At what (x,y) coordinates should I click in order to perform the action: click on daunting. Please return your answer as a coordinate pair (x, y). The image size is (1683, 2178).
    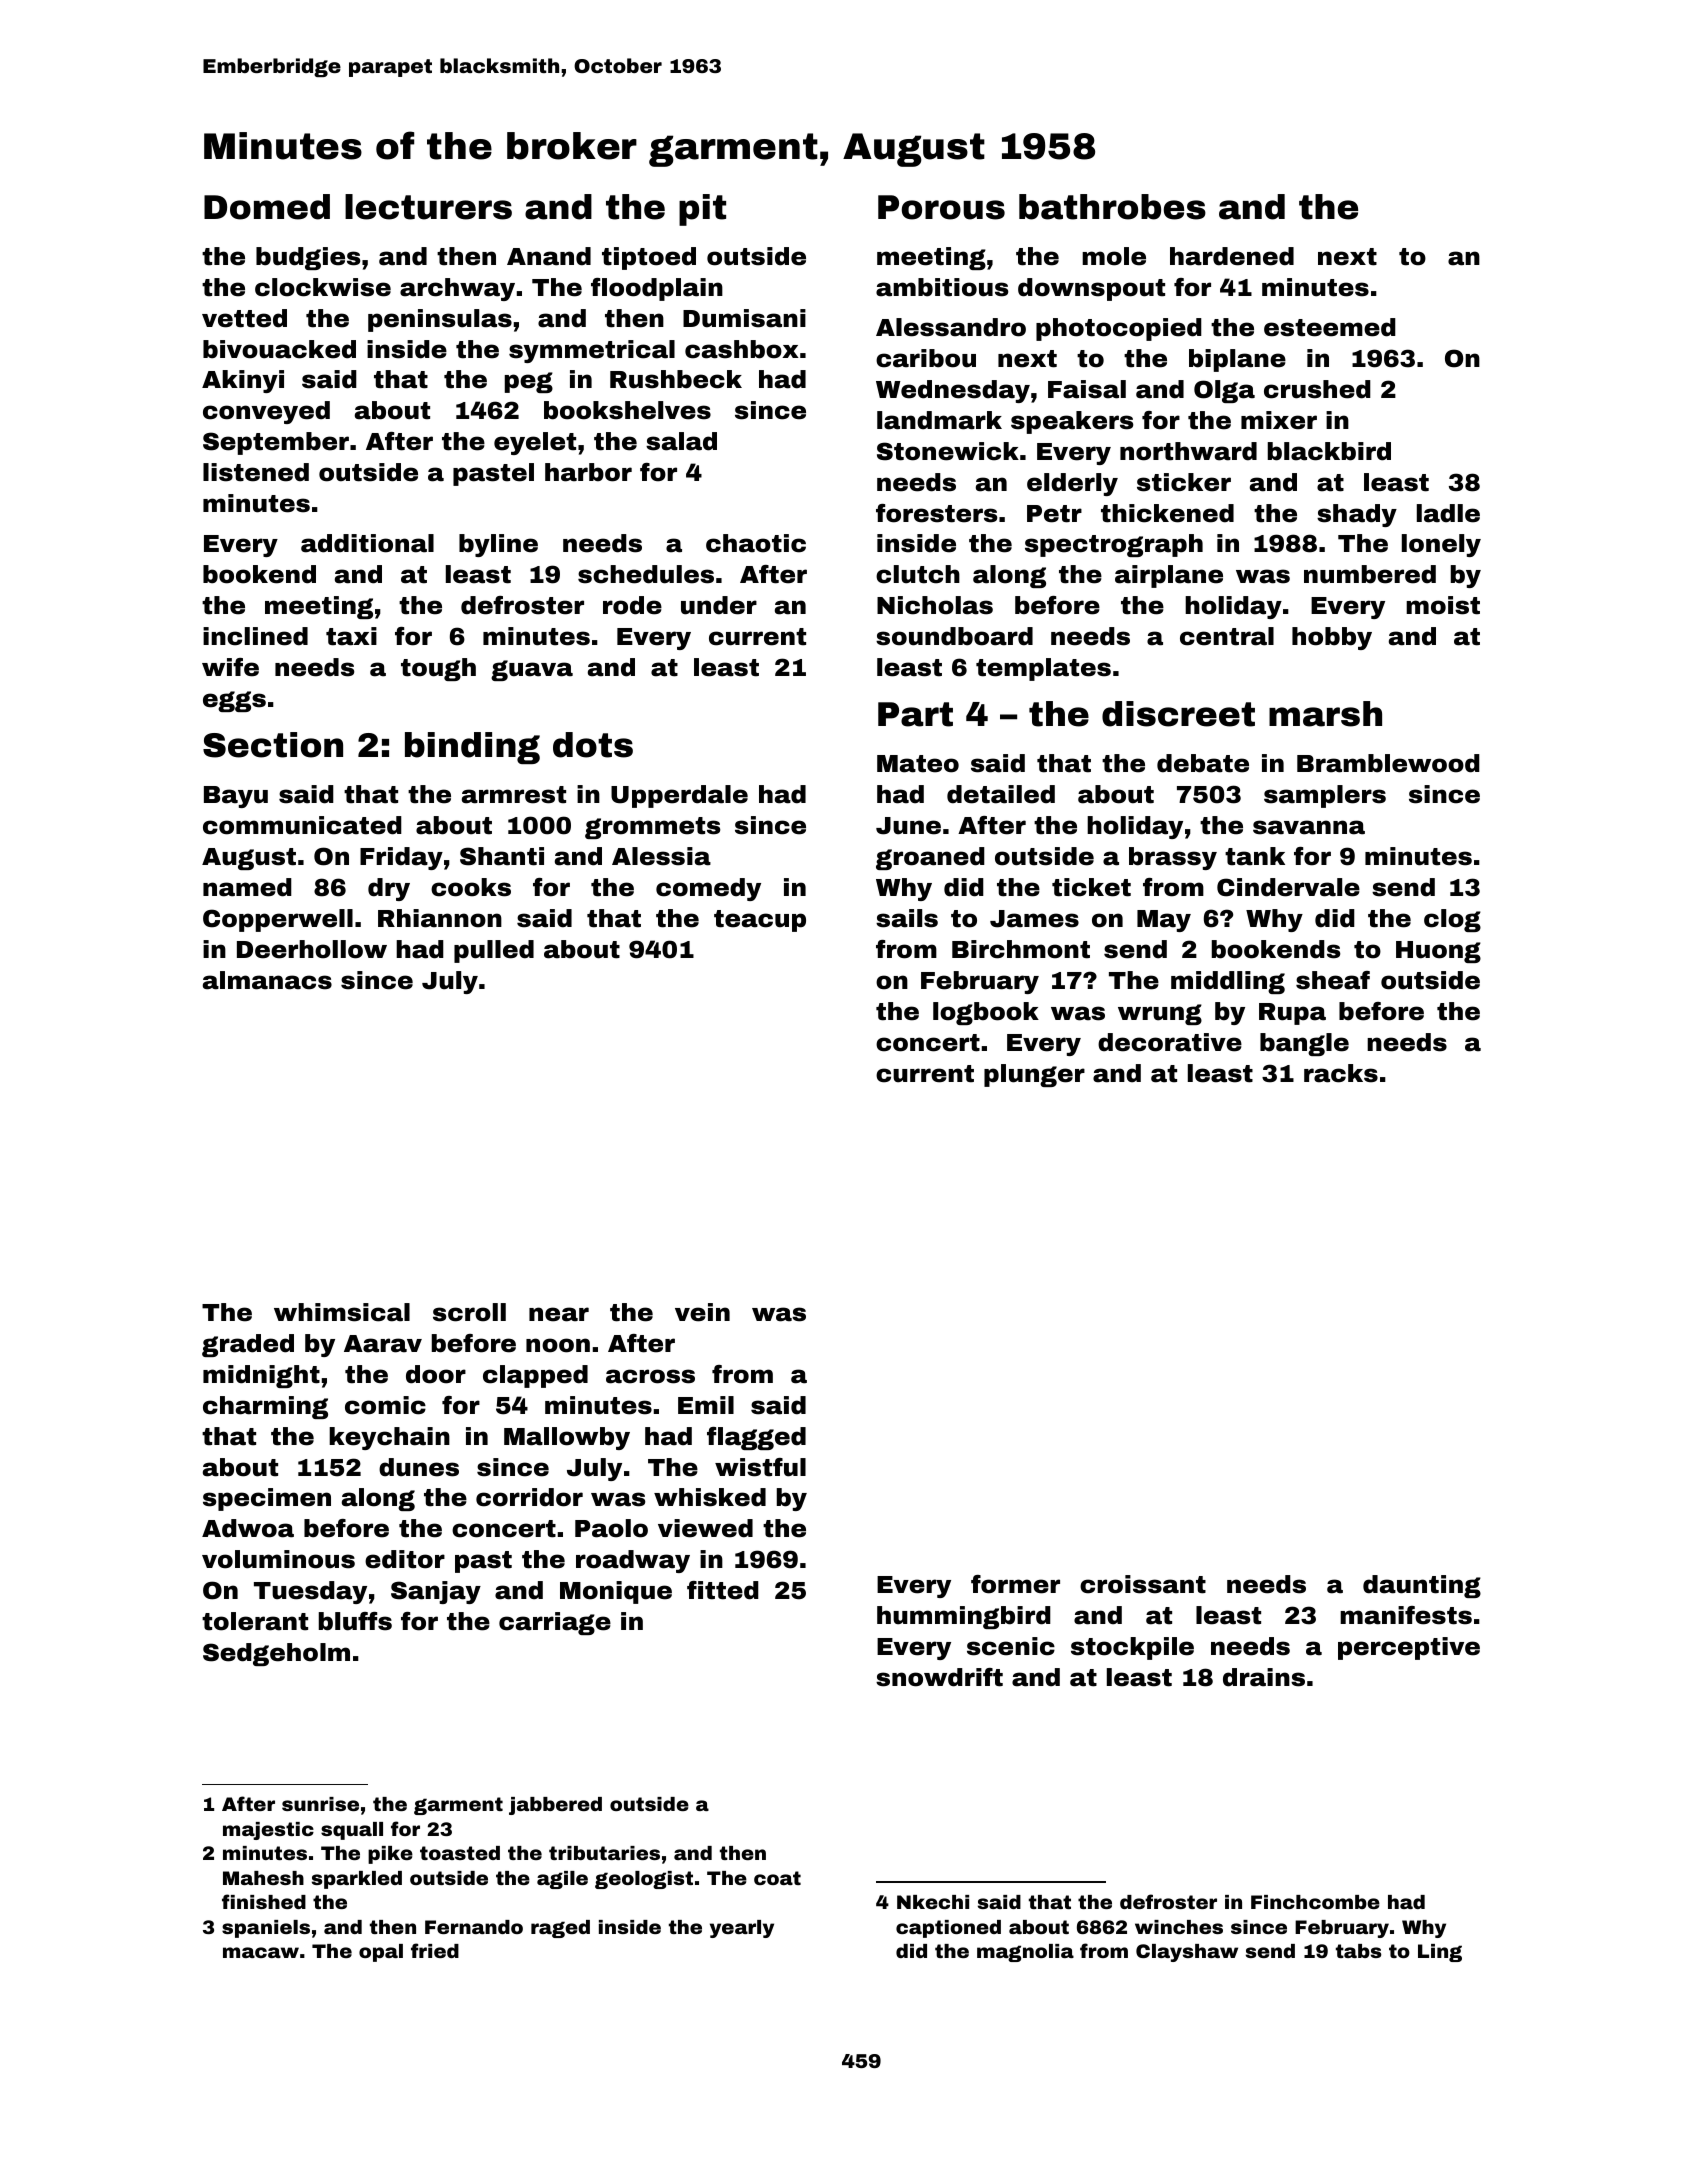
    Looking at the image, I should click on (1422, 1586).
